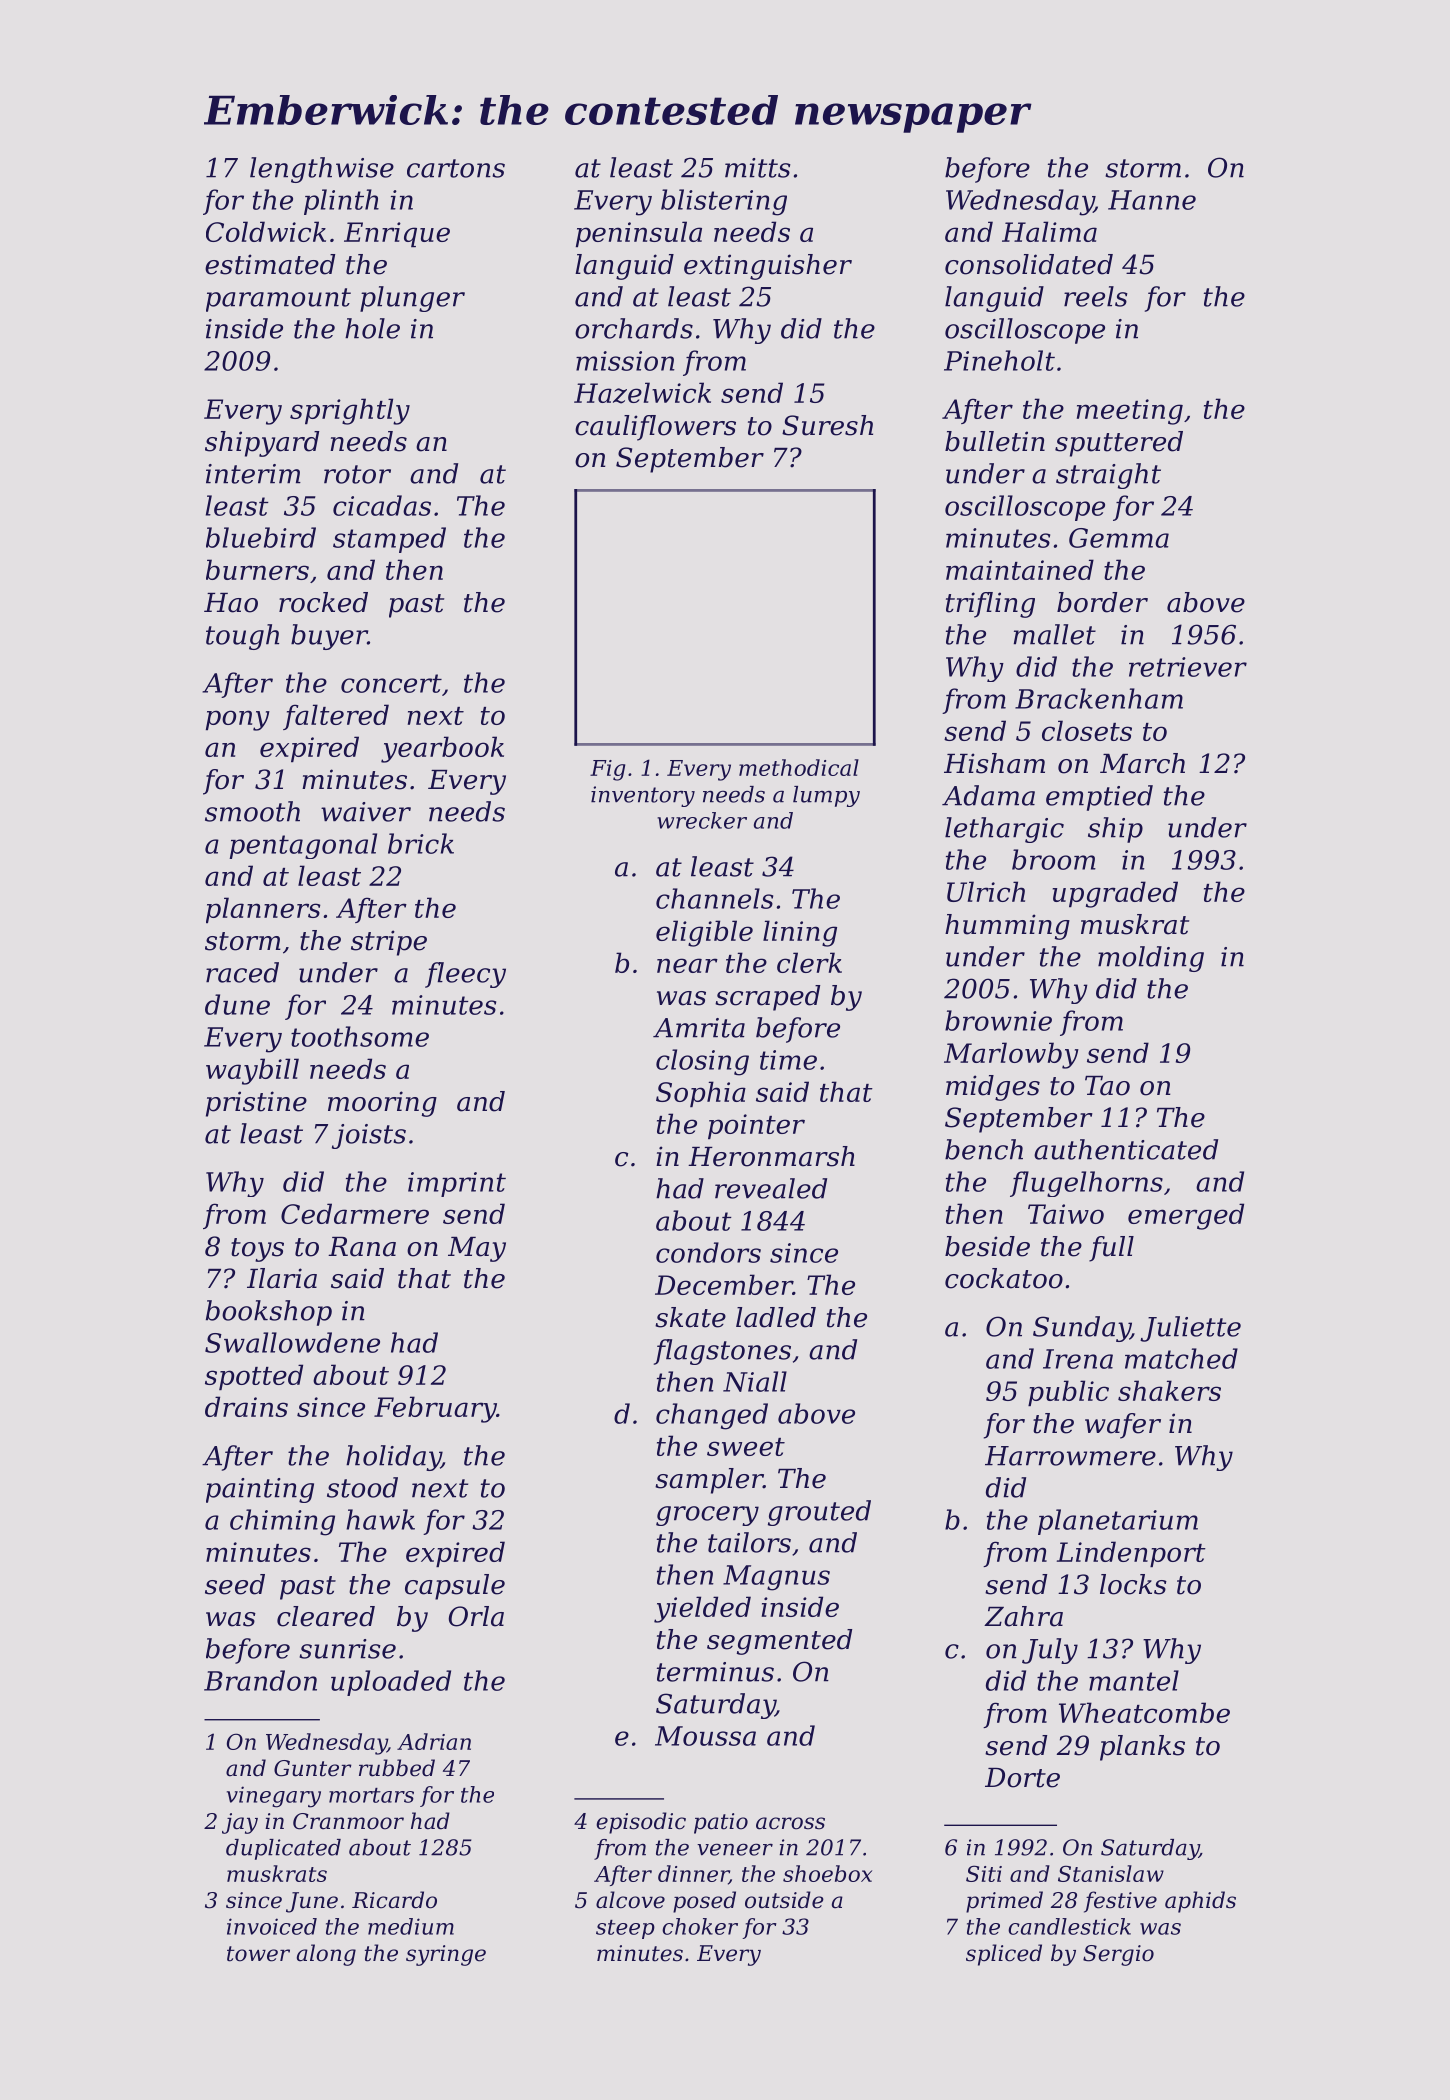  I want to click on Sergio, so click(1118, 1955).
